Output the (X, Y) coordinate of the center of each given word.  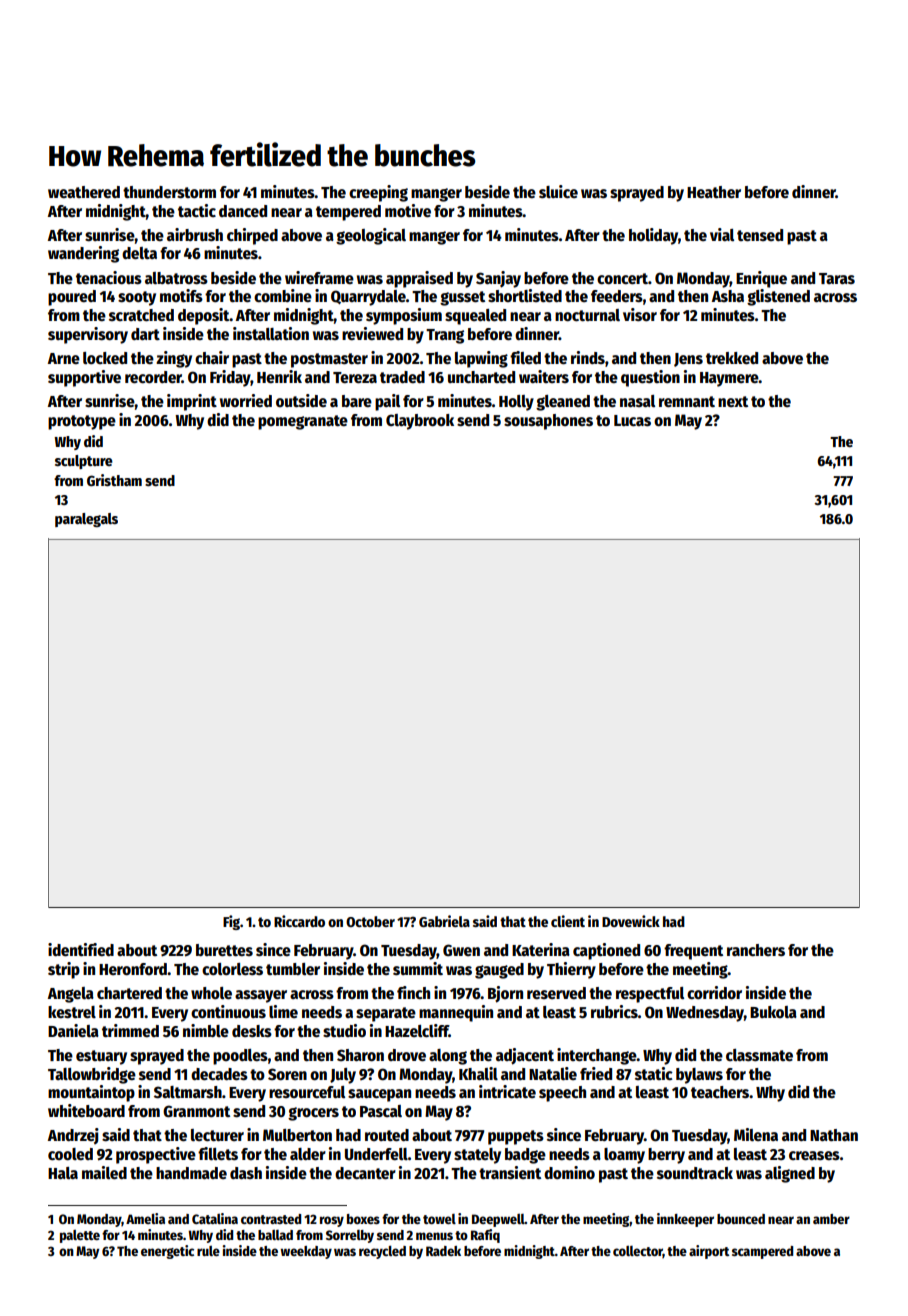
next (733, 401)
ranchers (756, 950)
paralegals (86, 520)
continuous (228, 1011)
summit (418, 968)
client (568, 921)
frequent (693, 952)
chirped (252, 236)
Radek (443, 1251)
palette (80, 1236)
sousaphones (548, 422)
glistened (778, 297)
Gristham (114, 480)
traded (402, 377)
